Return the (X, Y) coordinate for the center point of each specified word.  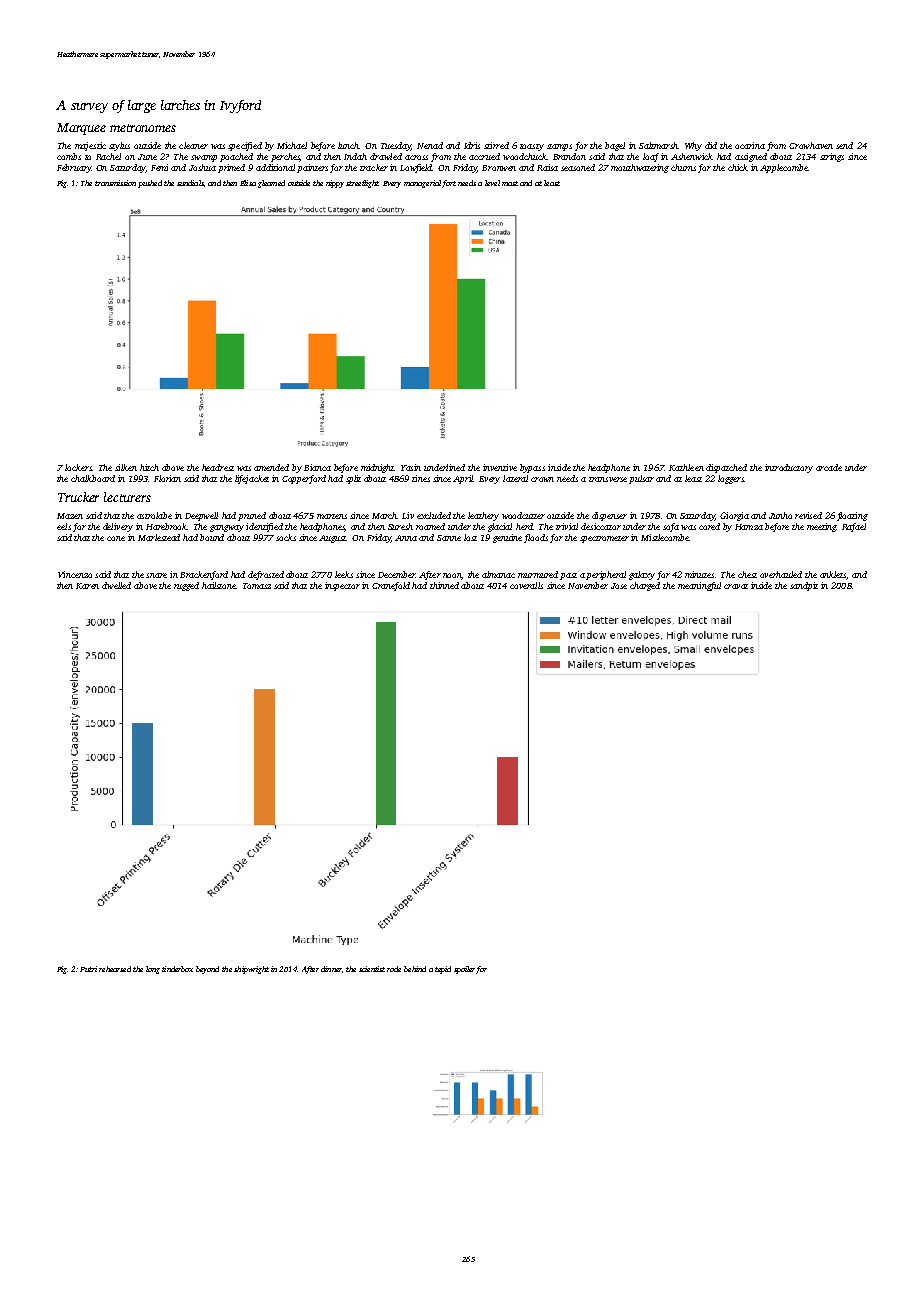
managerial (422, 184)
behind (415, 969)
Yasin (411, 467)
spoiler (464, 970)
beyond (207, 970)
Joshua (202, 167)
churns (683, 167)
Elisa (248, 183)
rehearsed (115, 969)
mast (510, 183)
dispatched (726, 468)
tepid (443, 970)
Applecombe (784, 168)
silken (126, 467)
